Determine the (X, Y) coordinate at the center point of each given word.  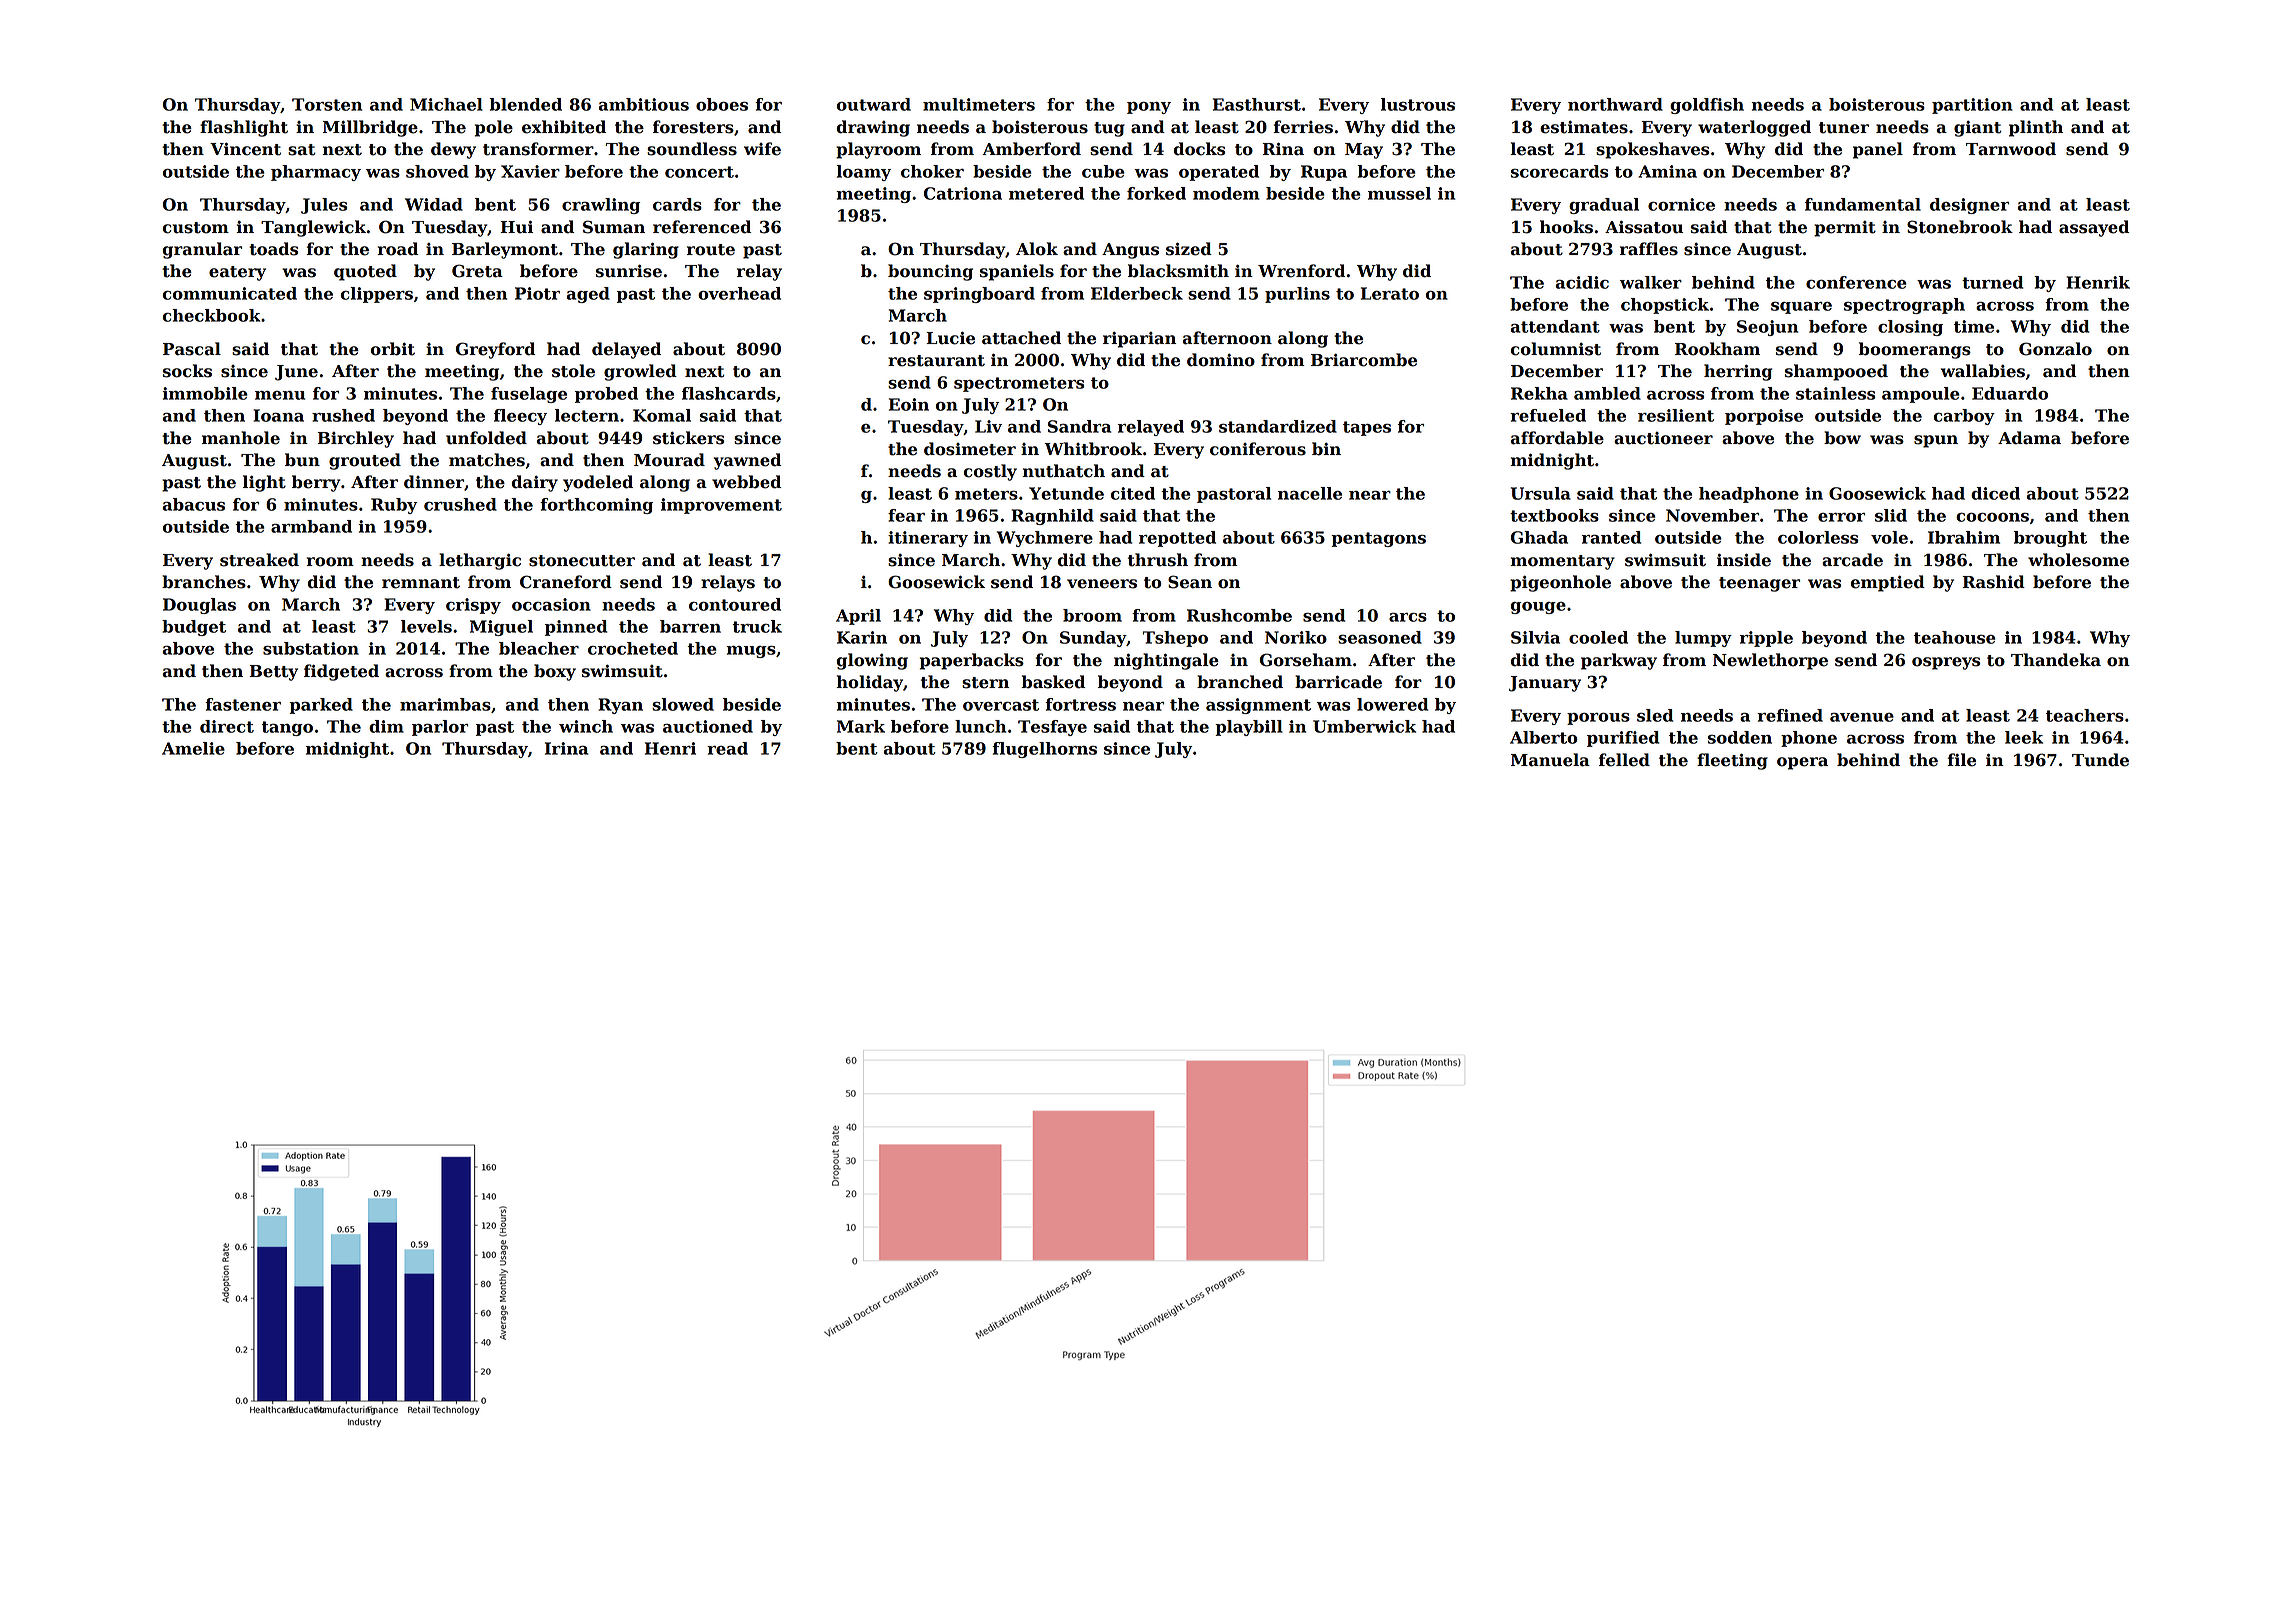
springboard (979, 295)
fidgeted (341, 672)
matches (487, 460)
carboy (1964, 417)
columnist (1556, 349)
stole (573, 371)
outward (874, 104)
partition (1972, 106)
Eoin (909, 404)
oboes (722, 104)
